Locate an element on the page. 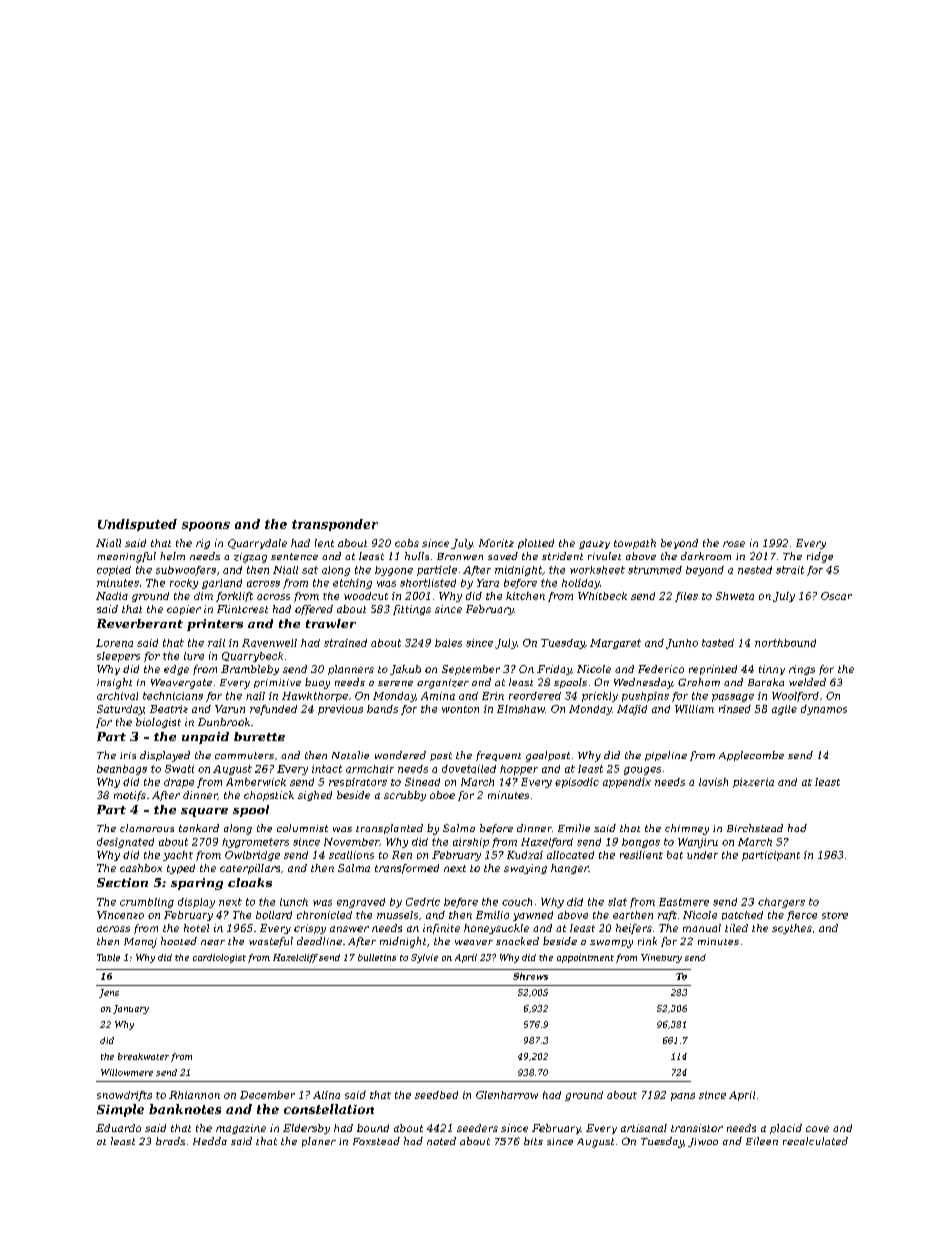 Image resolution: width=952 pixels, height=1233 pixels. January is located at coordinates (131, 1009).
